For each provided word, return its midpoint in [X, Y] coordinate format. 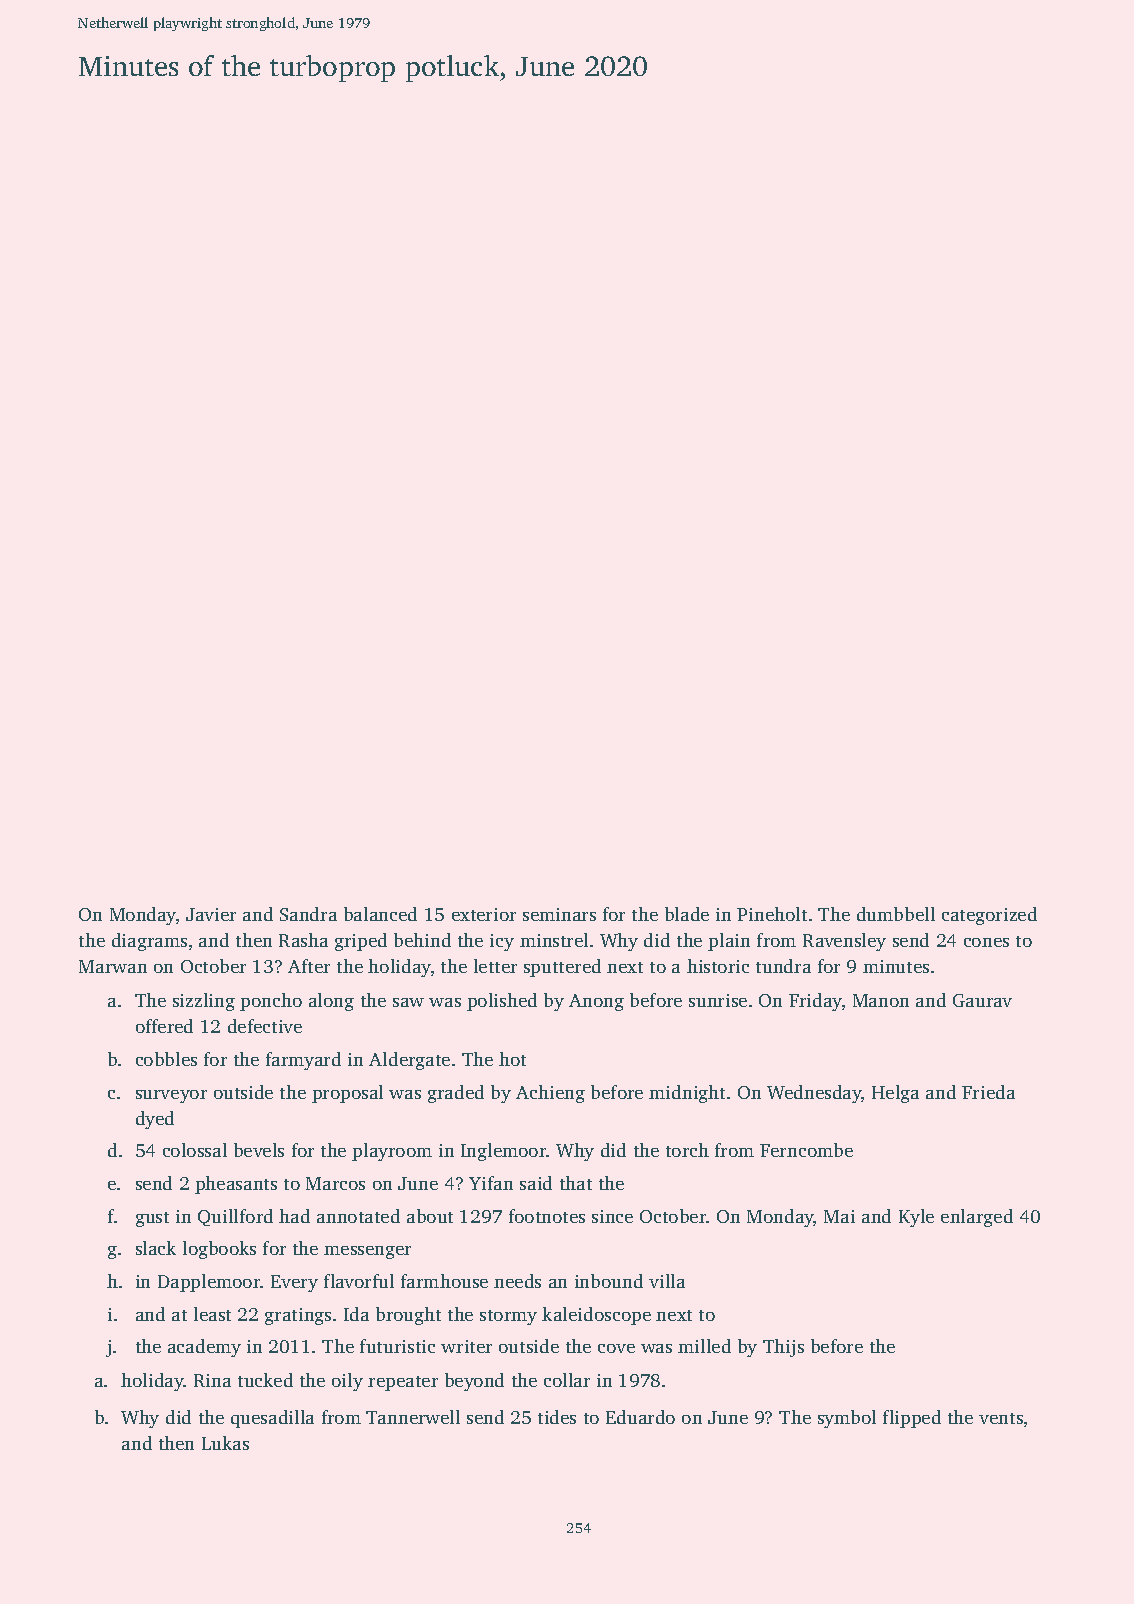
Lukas [225, 1443]
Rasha [303, 940]
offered [164, 1026]
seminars [559, 914]
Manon [881, 1000]
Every [294, 1283]
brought [408, 1316]
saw [408, 1002]
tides [557, 1417]
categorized [989, 916]
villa [667, 1281]
